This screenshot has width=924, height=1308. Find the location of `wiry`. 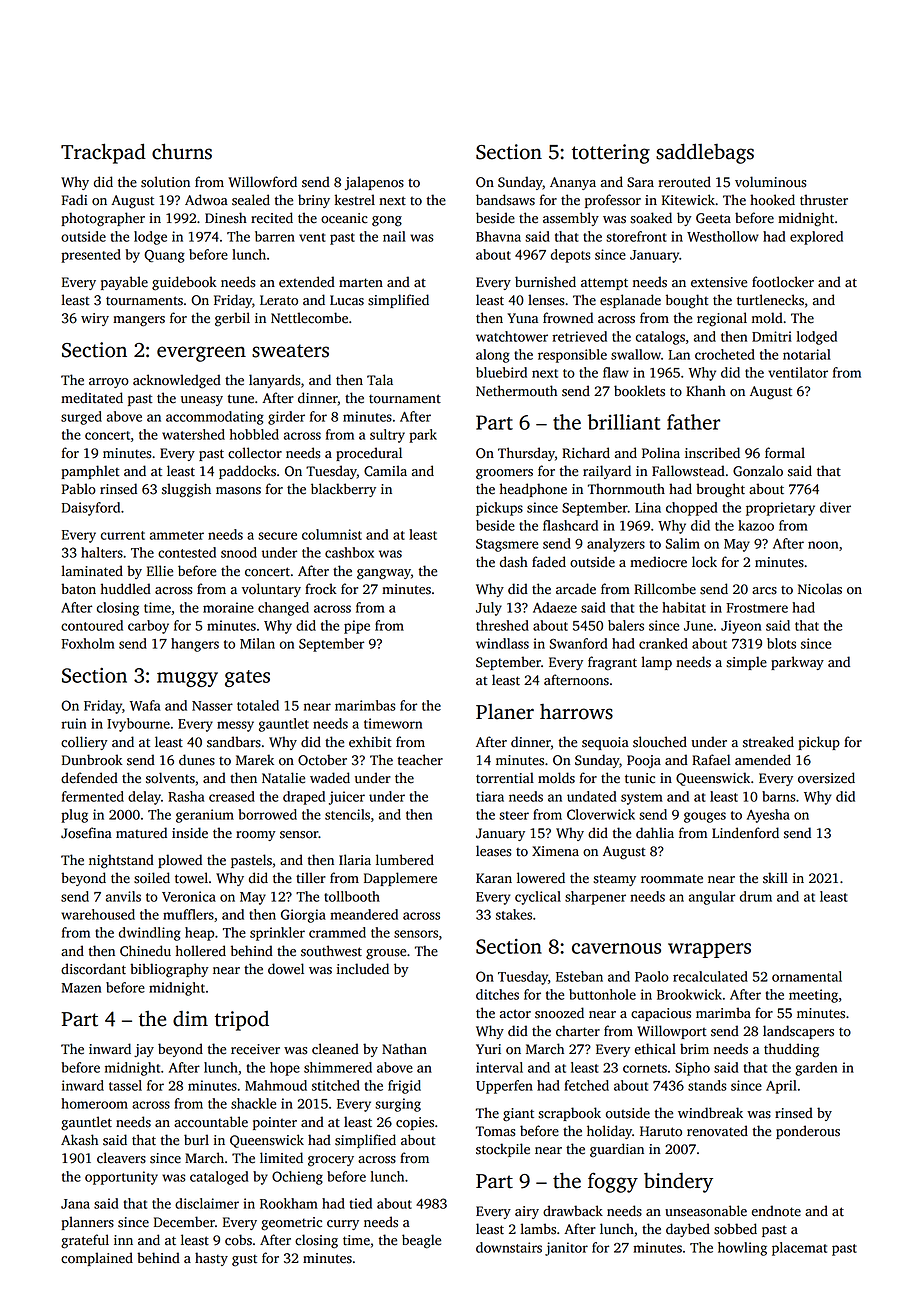

wiry is located at coordinates (95, 319).
